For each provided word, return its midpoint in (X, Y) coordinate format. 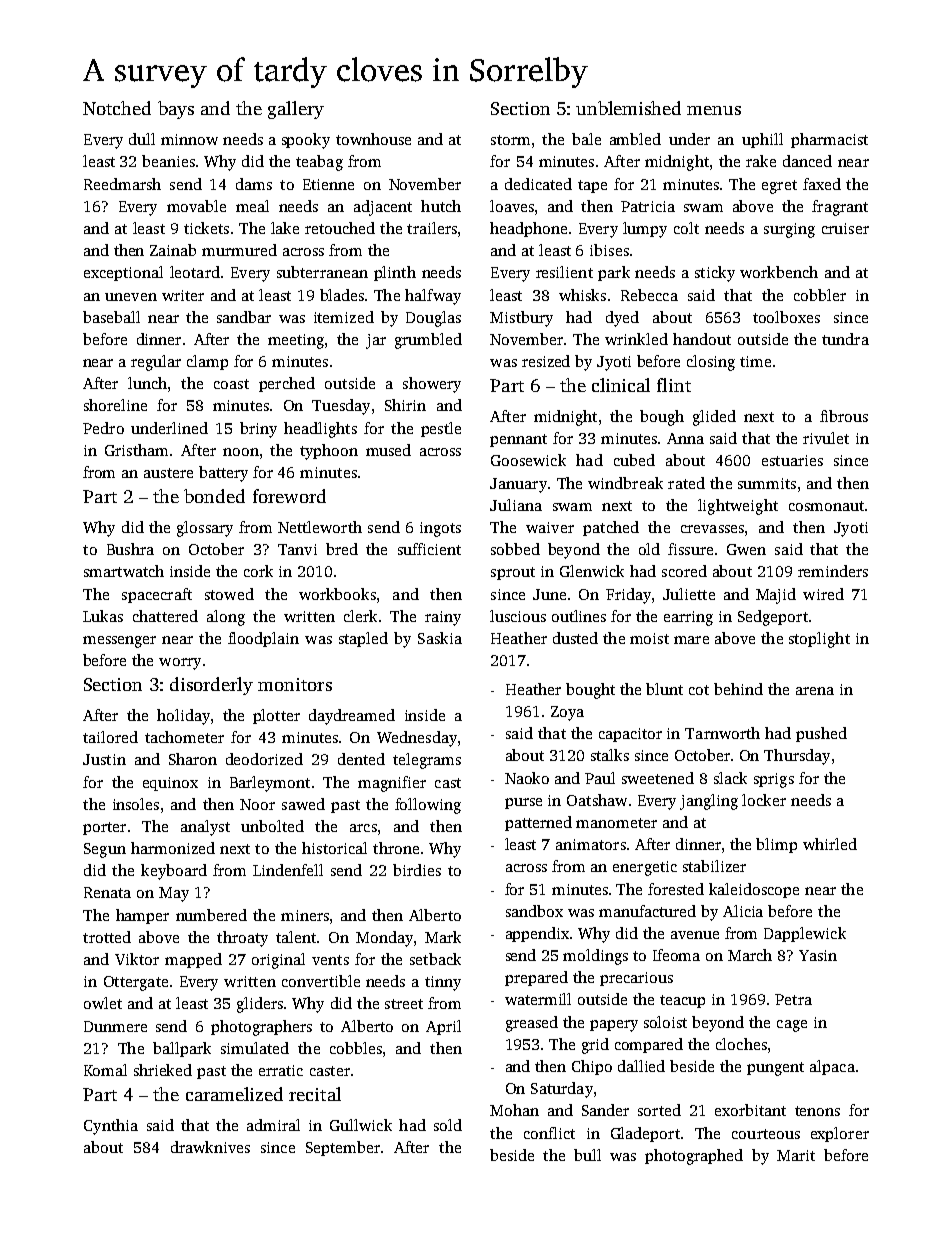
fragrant (840, 208)
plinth (395, 273)
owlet (103, 1003)
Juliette (689, 594)
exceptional (123, 273)
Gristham (136, 450)
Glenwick (592, 571)
